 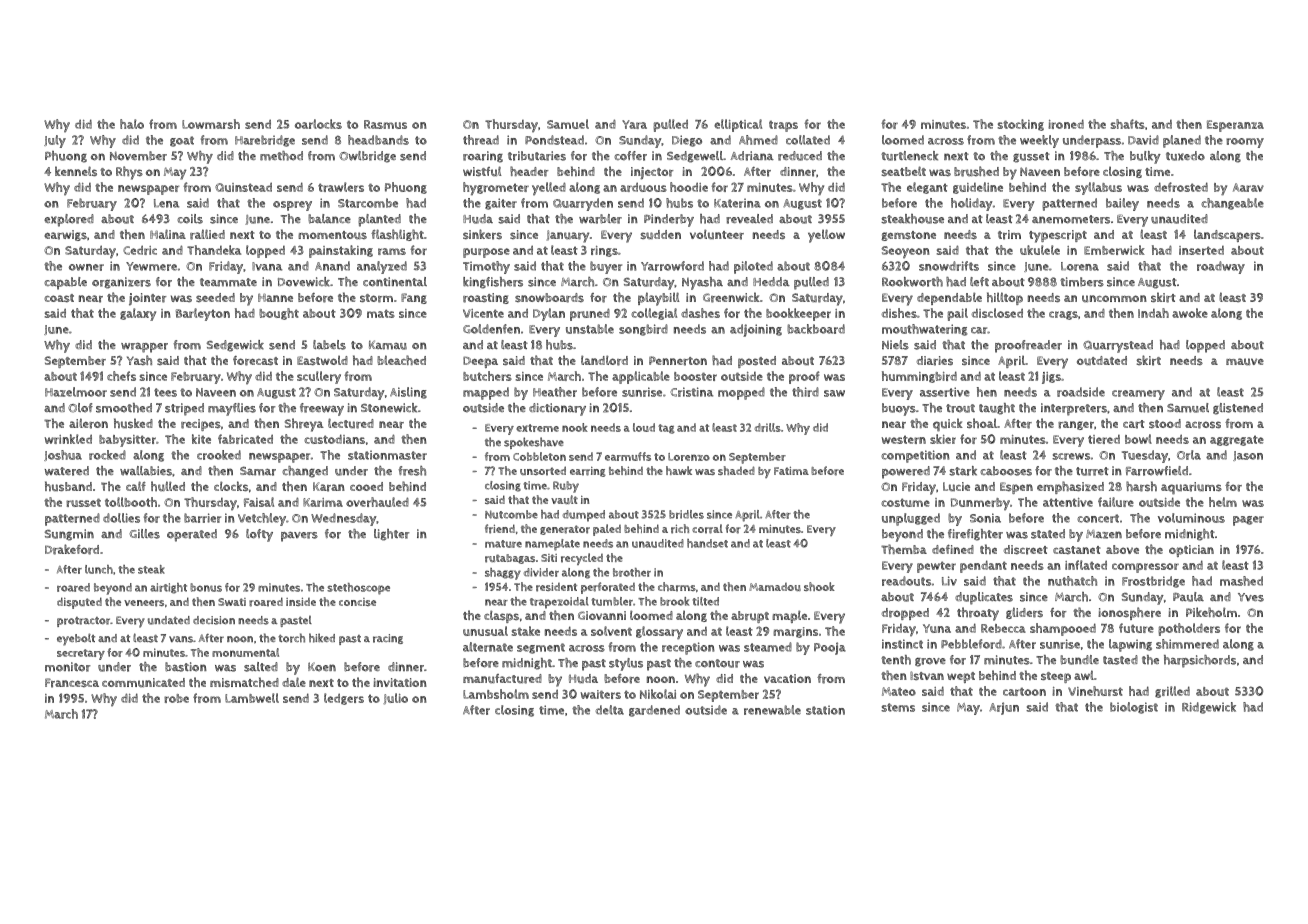 What do you see at coordinates (772, 710) in the image?
I see `renewable` at bounding box center [772, 710].
